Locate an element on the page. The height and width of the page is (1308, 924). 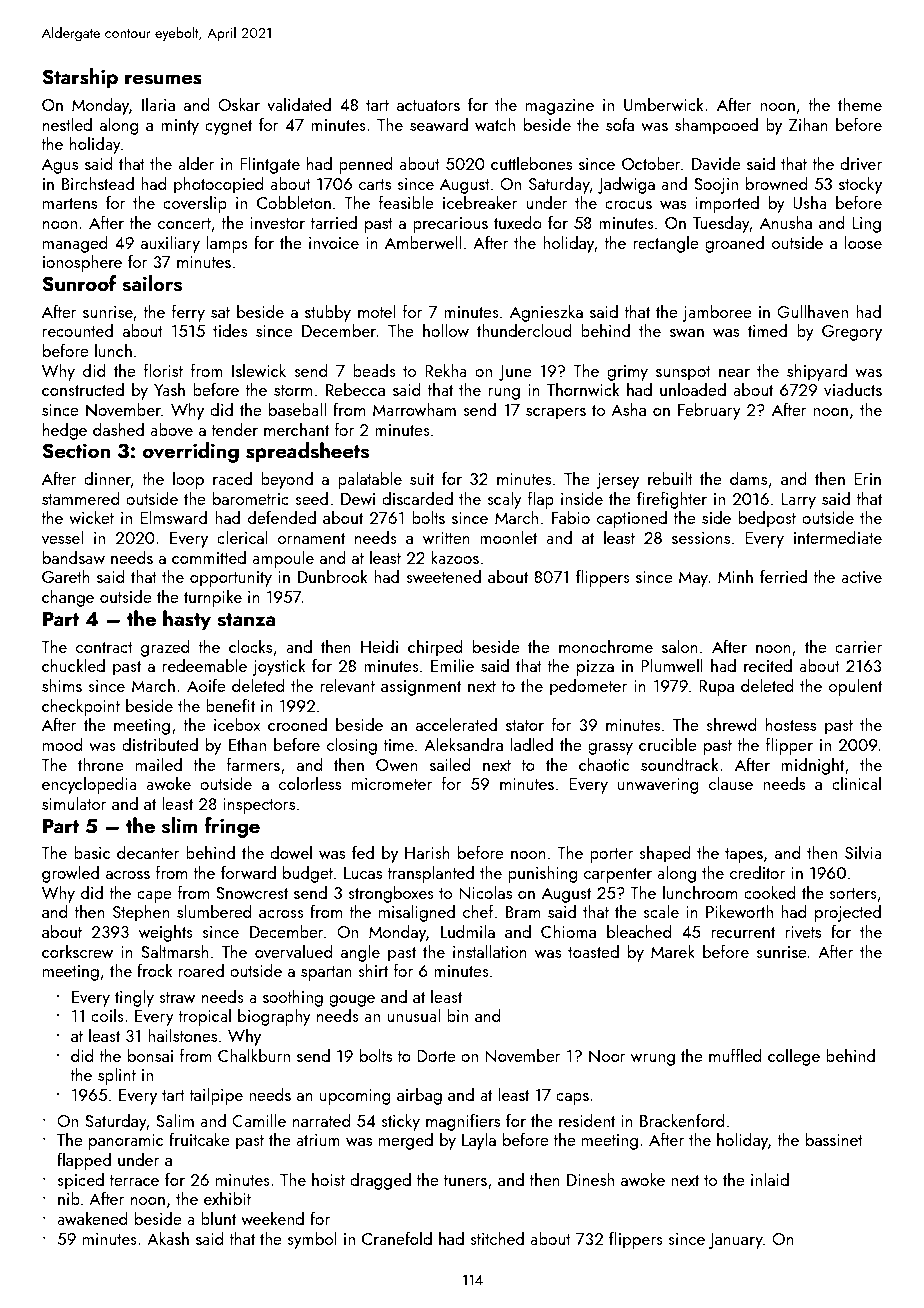
January is located at coordinates (735, 1241).
